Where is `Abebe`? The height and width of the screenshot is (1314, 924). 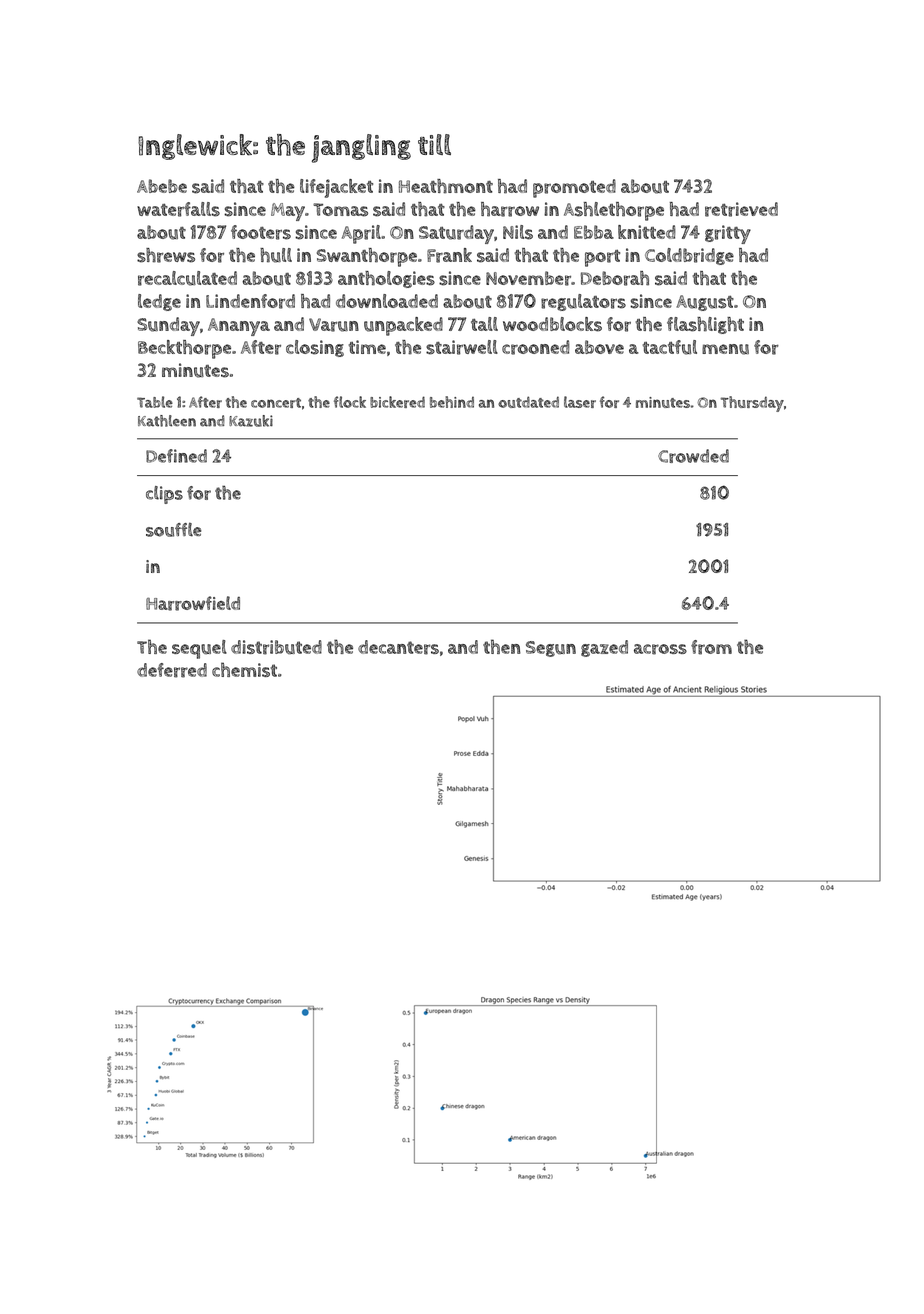
Abebe is located at coordinates (162, 186).
